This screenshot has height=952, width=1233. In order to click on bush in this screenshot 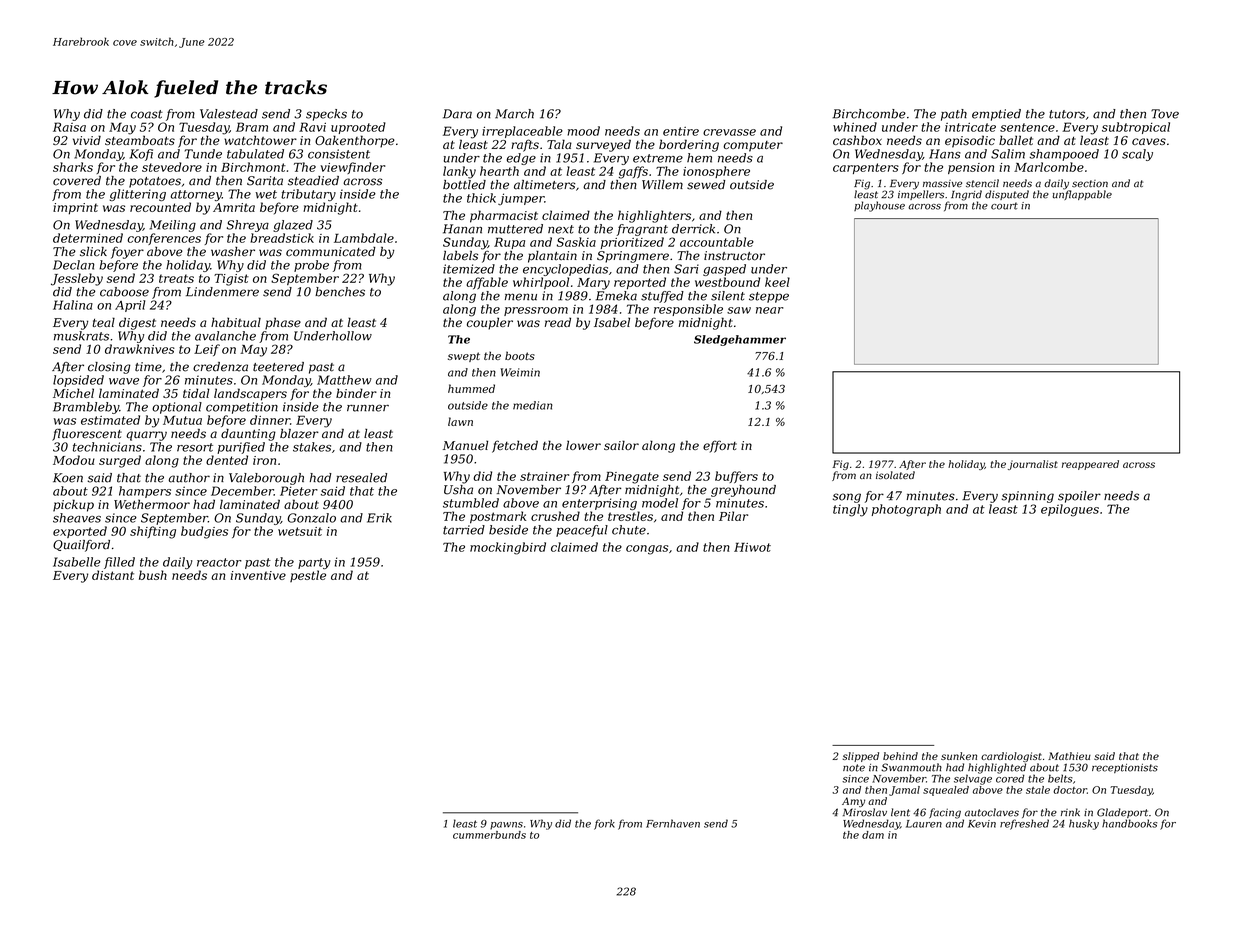, I will do `click(153, 575)`.
